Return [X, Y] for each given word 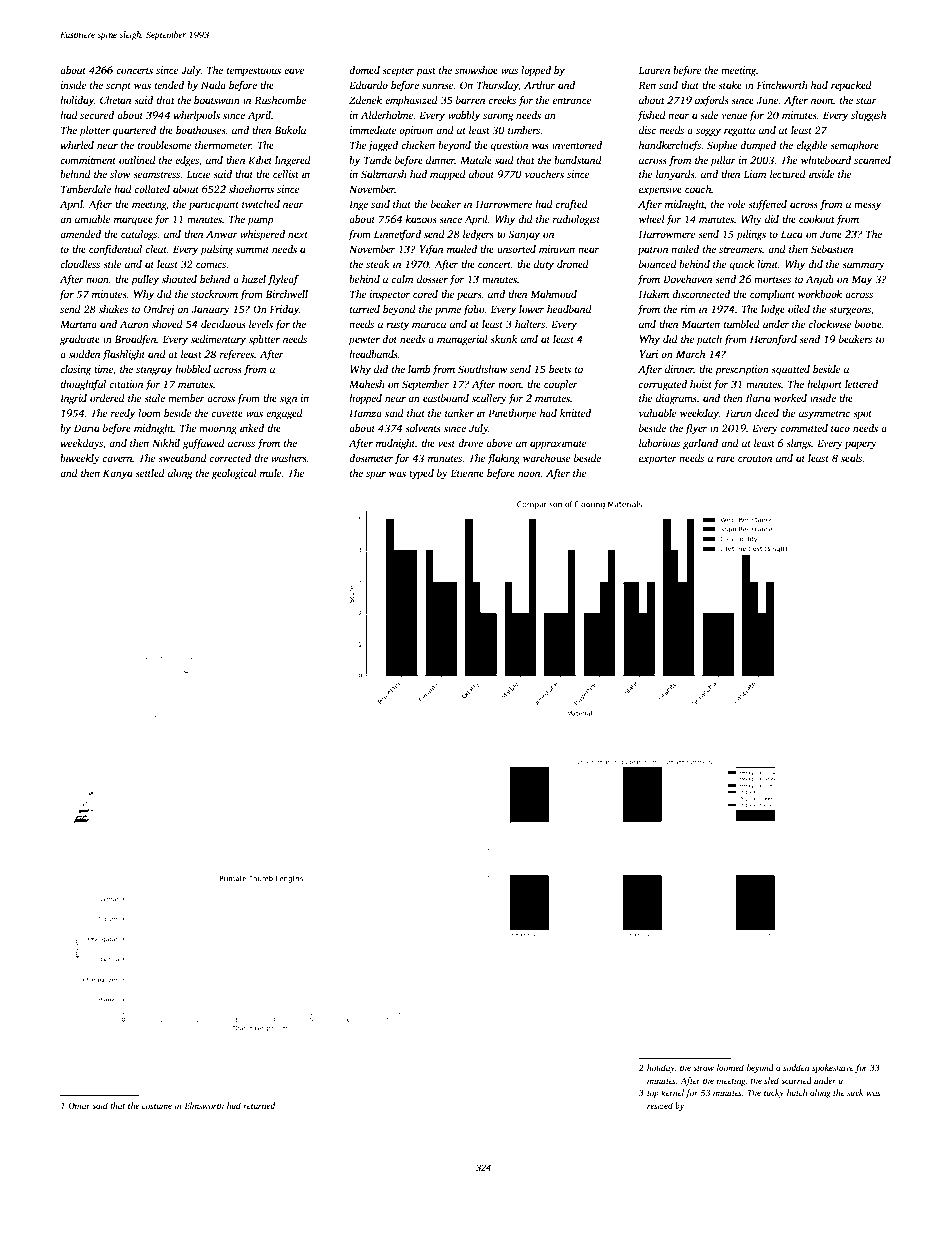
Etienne [467, 473]
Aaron [134, 324]
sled [771, 1080]
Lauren [654, 70]
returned [259, 1105]
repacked [851, 86]
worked [790, 398]
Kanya [118, 474]
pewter [364, 341]
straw [703, 1068]
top [653, 1094]
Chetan [115, 100]
